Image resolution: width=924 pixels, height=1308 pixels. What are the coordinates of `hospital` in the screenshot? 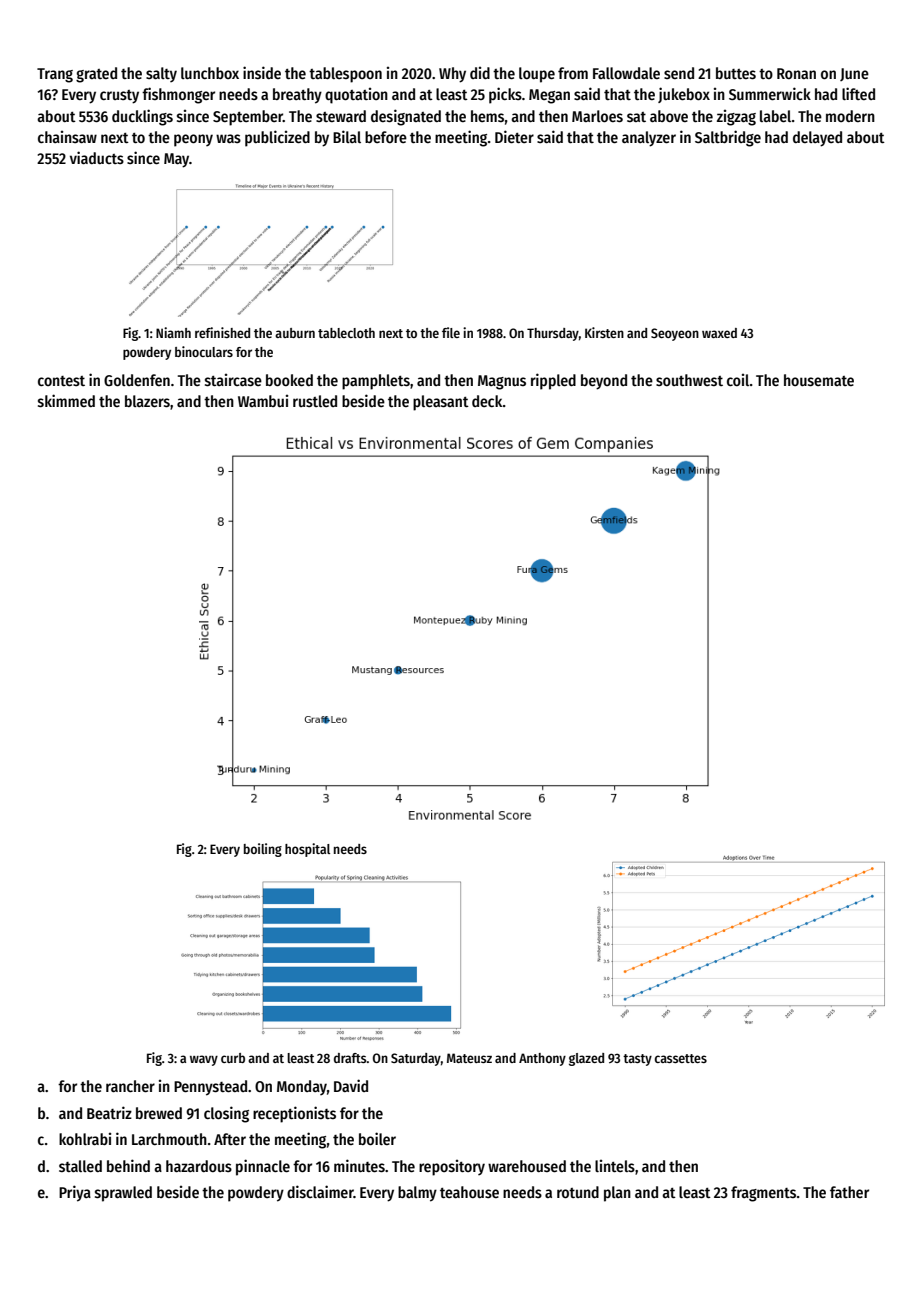 It's located at (307, 850).
